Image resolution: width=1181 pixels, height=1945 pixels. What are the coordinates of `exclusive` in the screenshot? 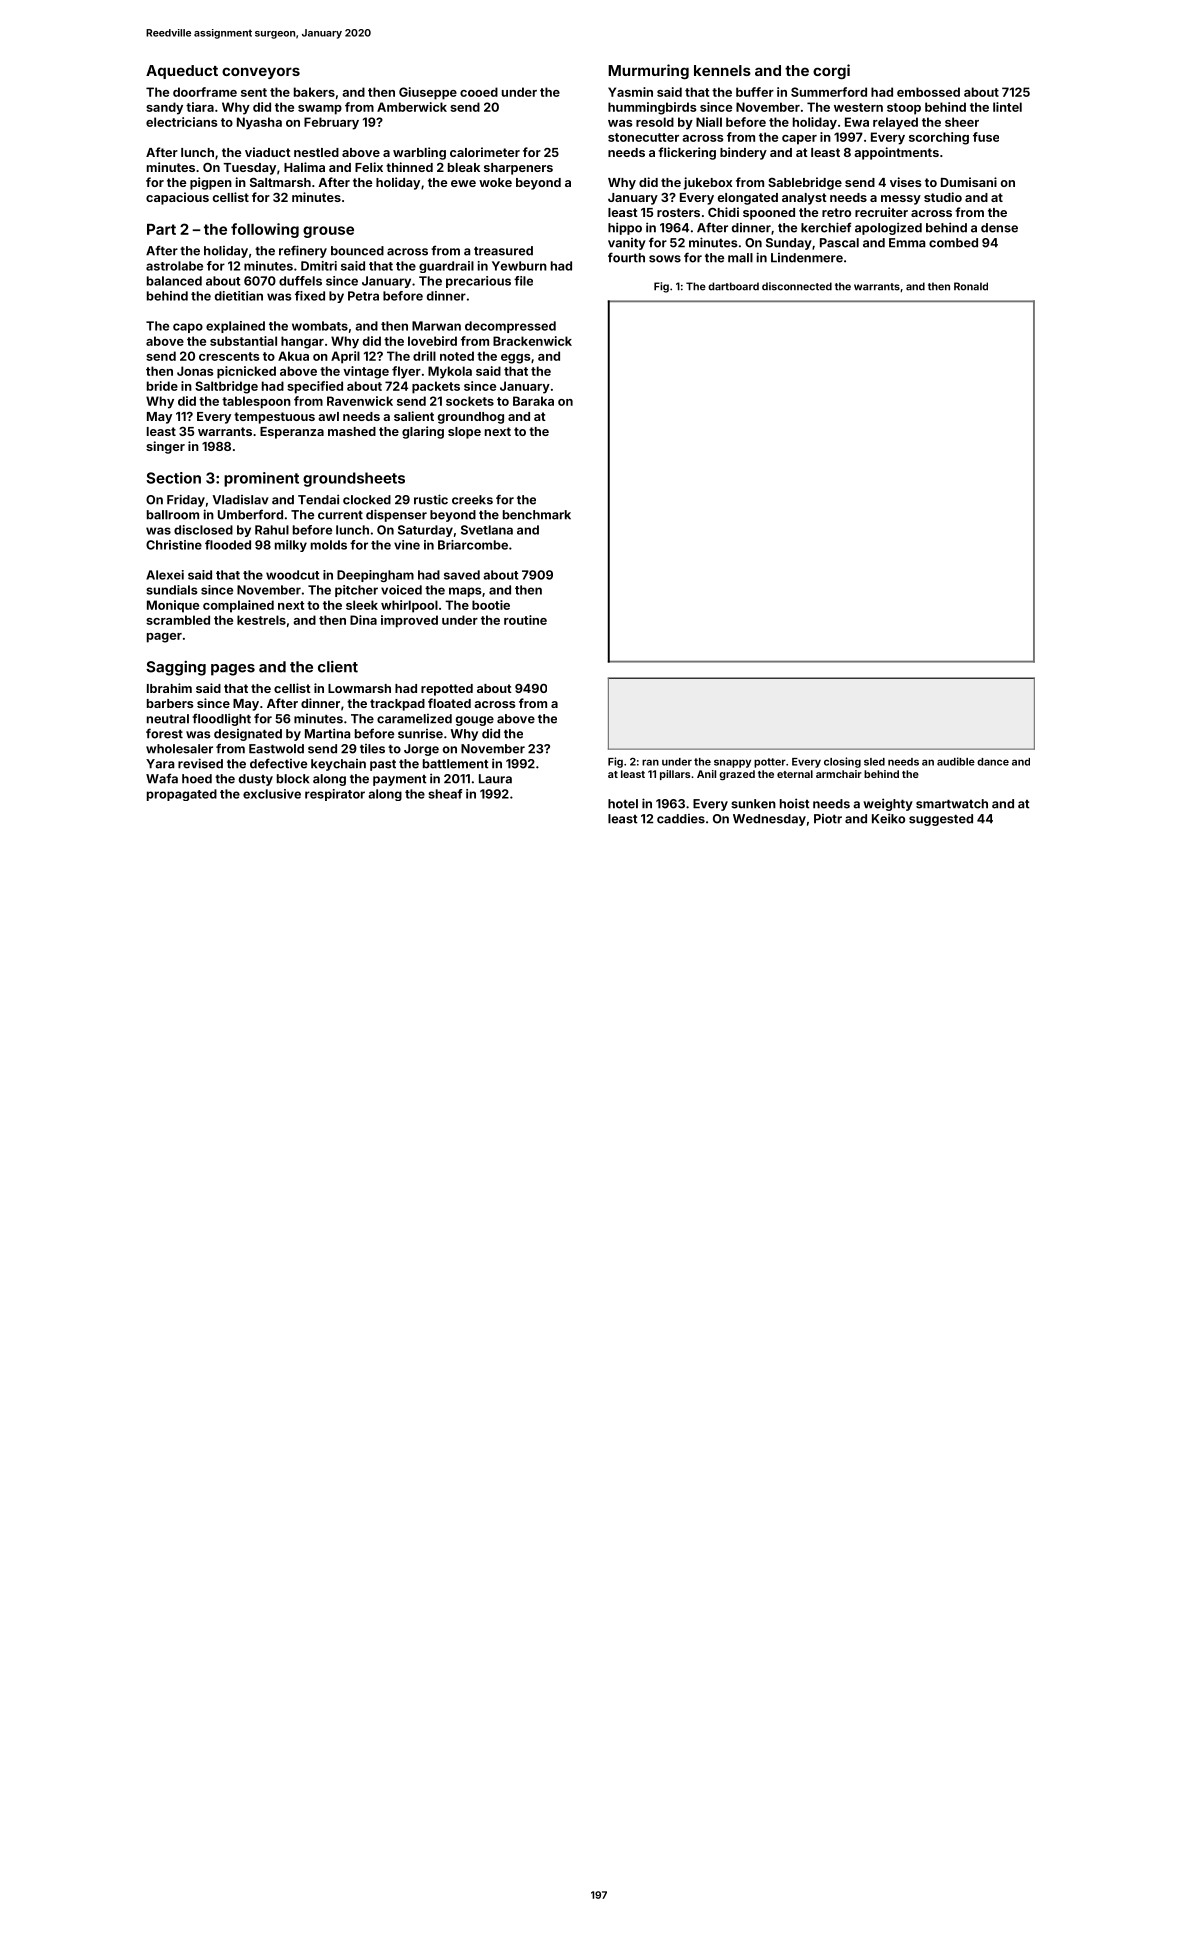 It's located at (272, 794).
